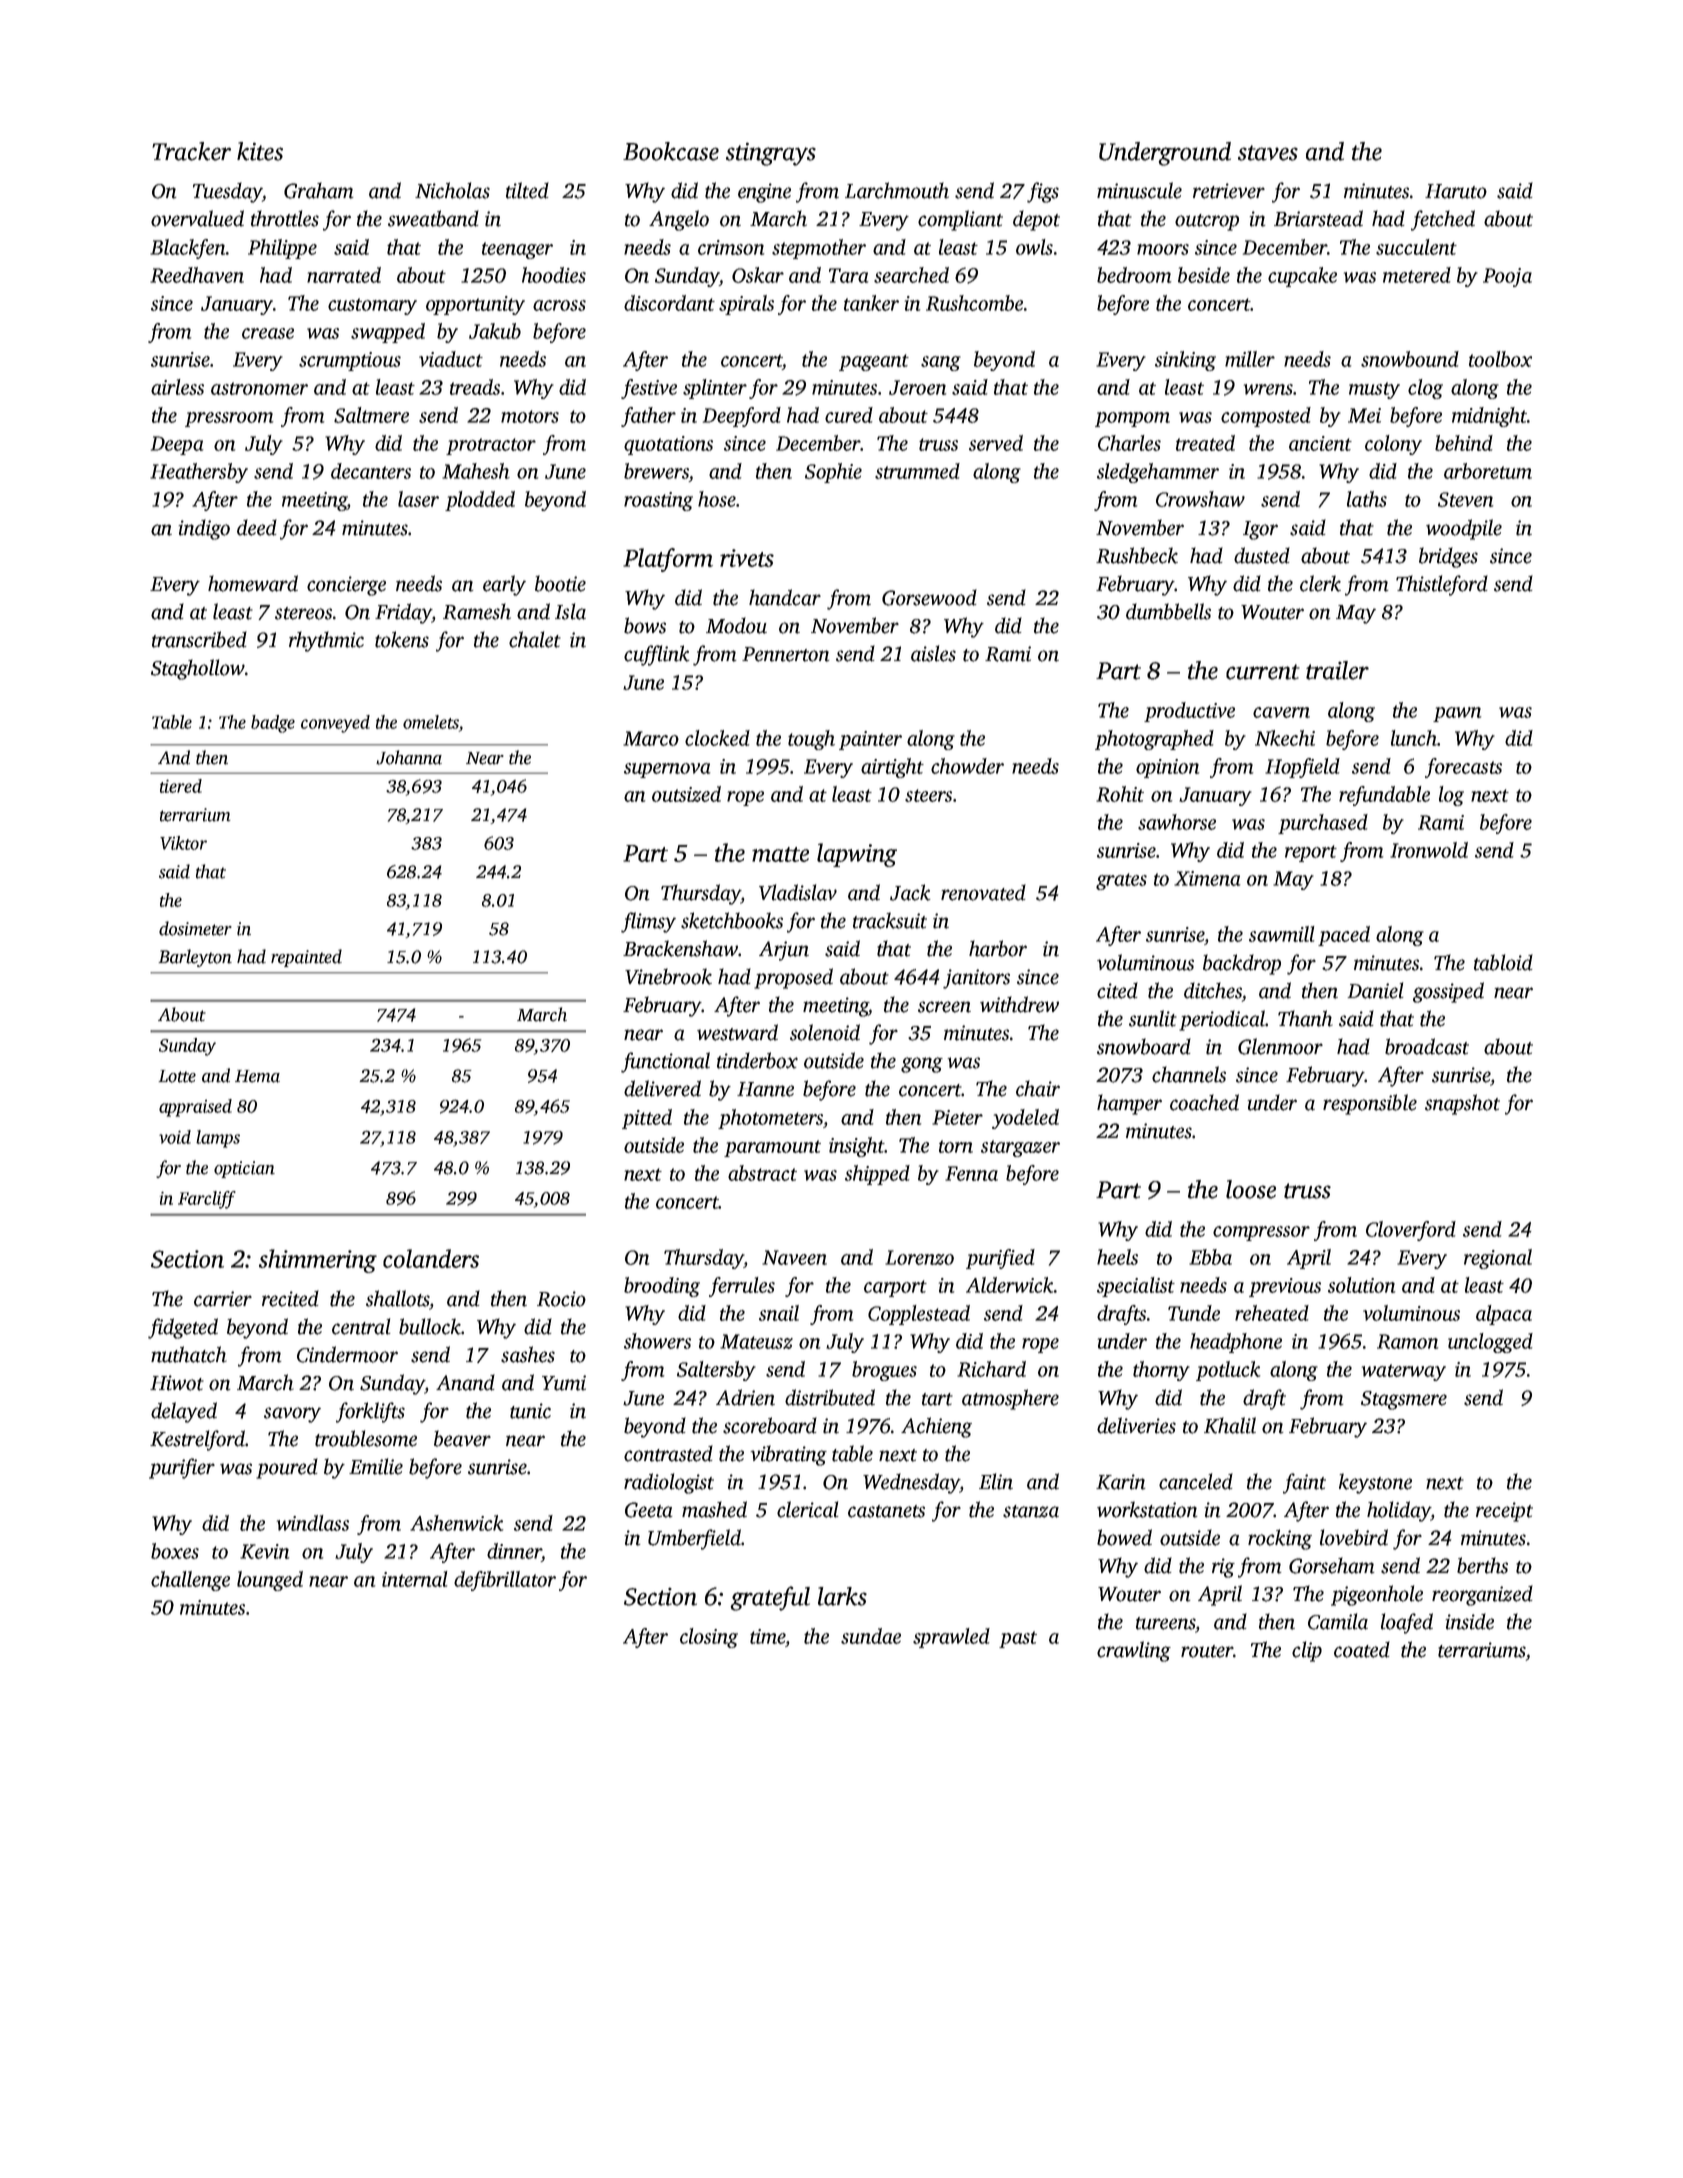  I want to click on conveyed, so click(335, 724).
